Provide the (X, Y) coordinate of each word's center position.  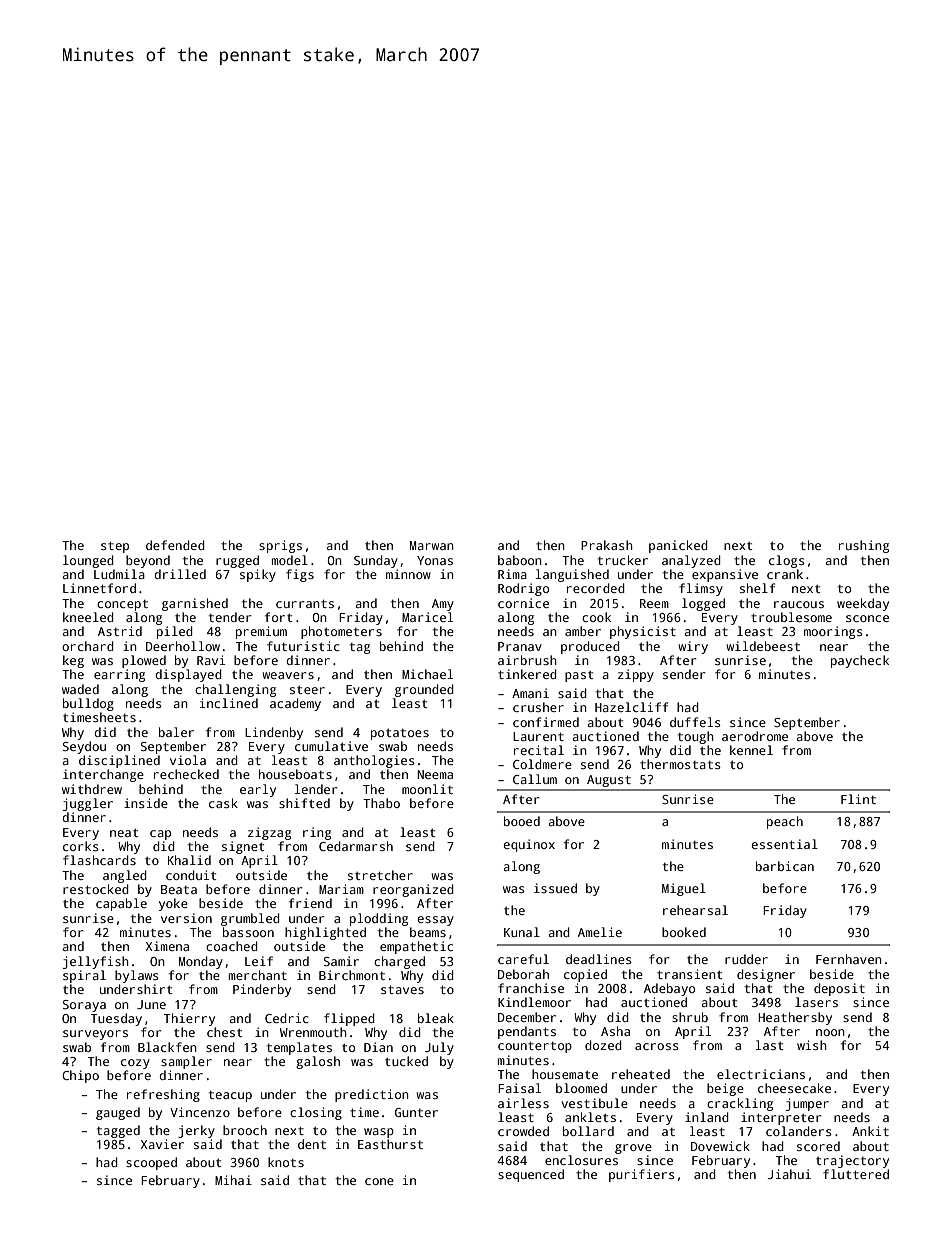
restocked (96, 889)
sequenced (531, 1175)
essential (784, 844)
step (115, 547)
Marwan (432, 545)
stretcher (380, 875)
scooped (151, 1163)
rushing (864, 546)
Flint (858, 799)
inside (146, 803)
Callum (535, 779)
